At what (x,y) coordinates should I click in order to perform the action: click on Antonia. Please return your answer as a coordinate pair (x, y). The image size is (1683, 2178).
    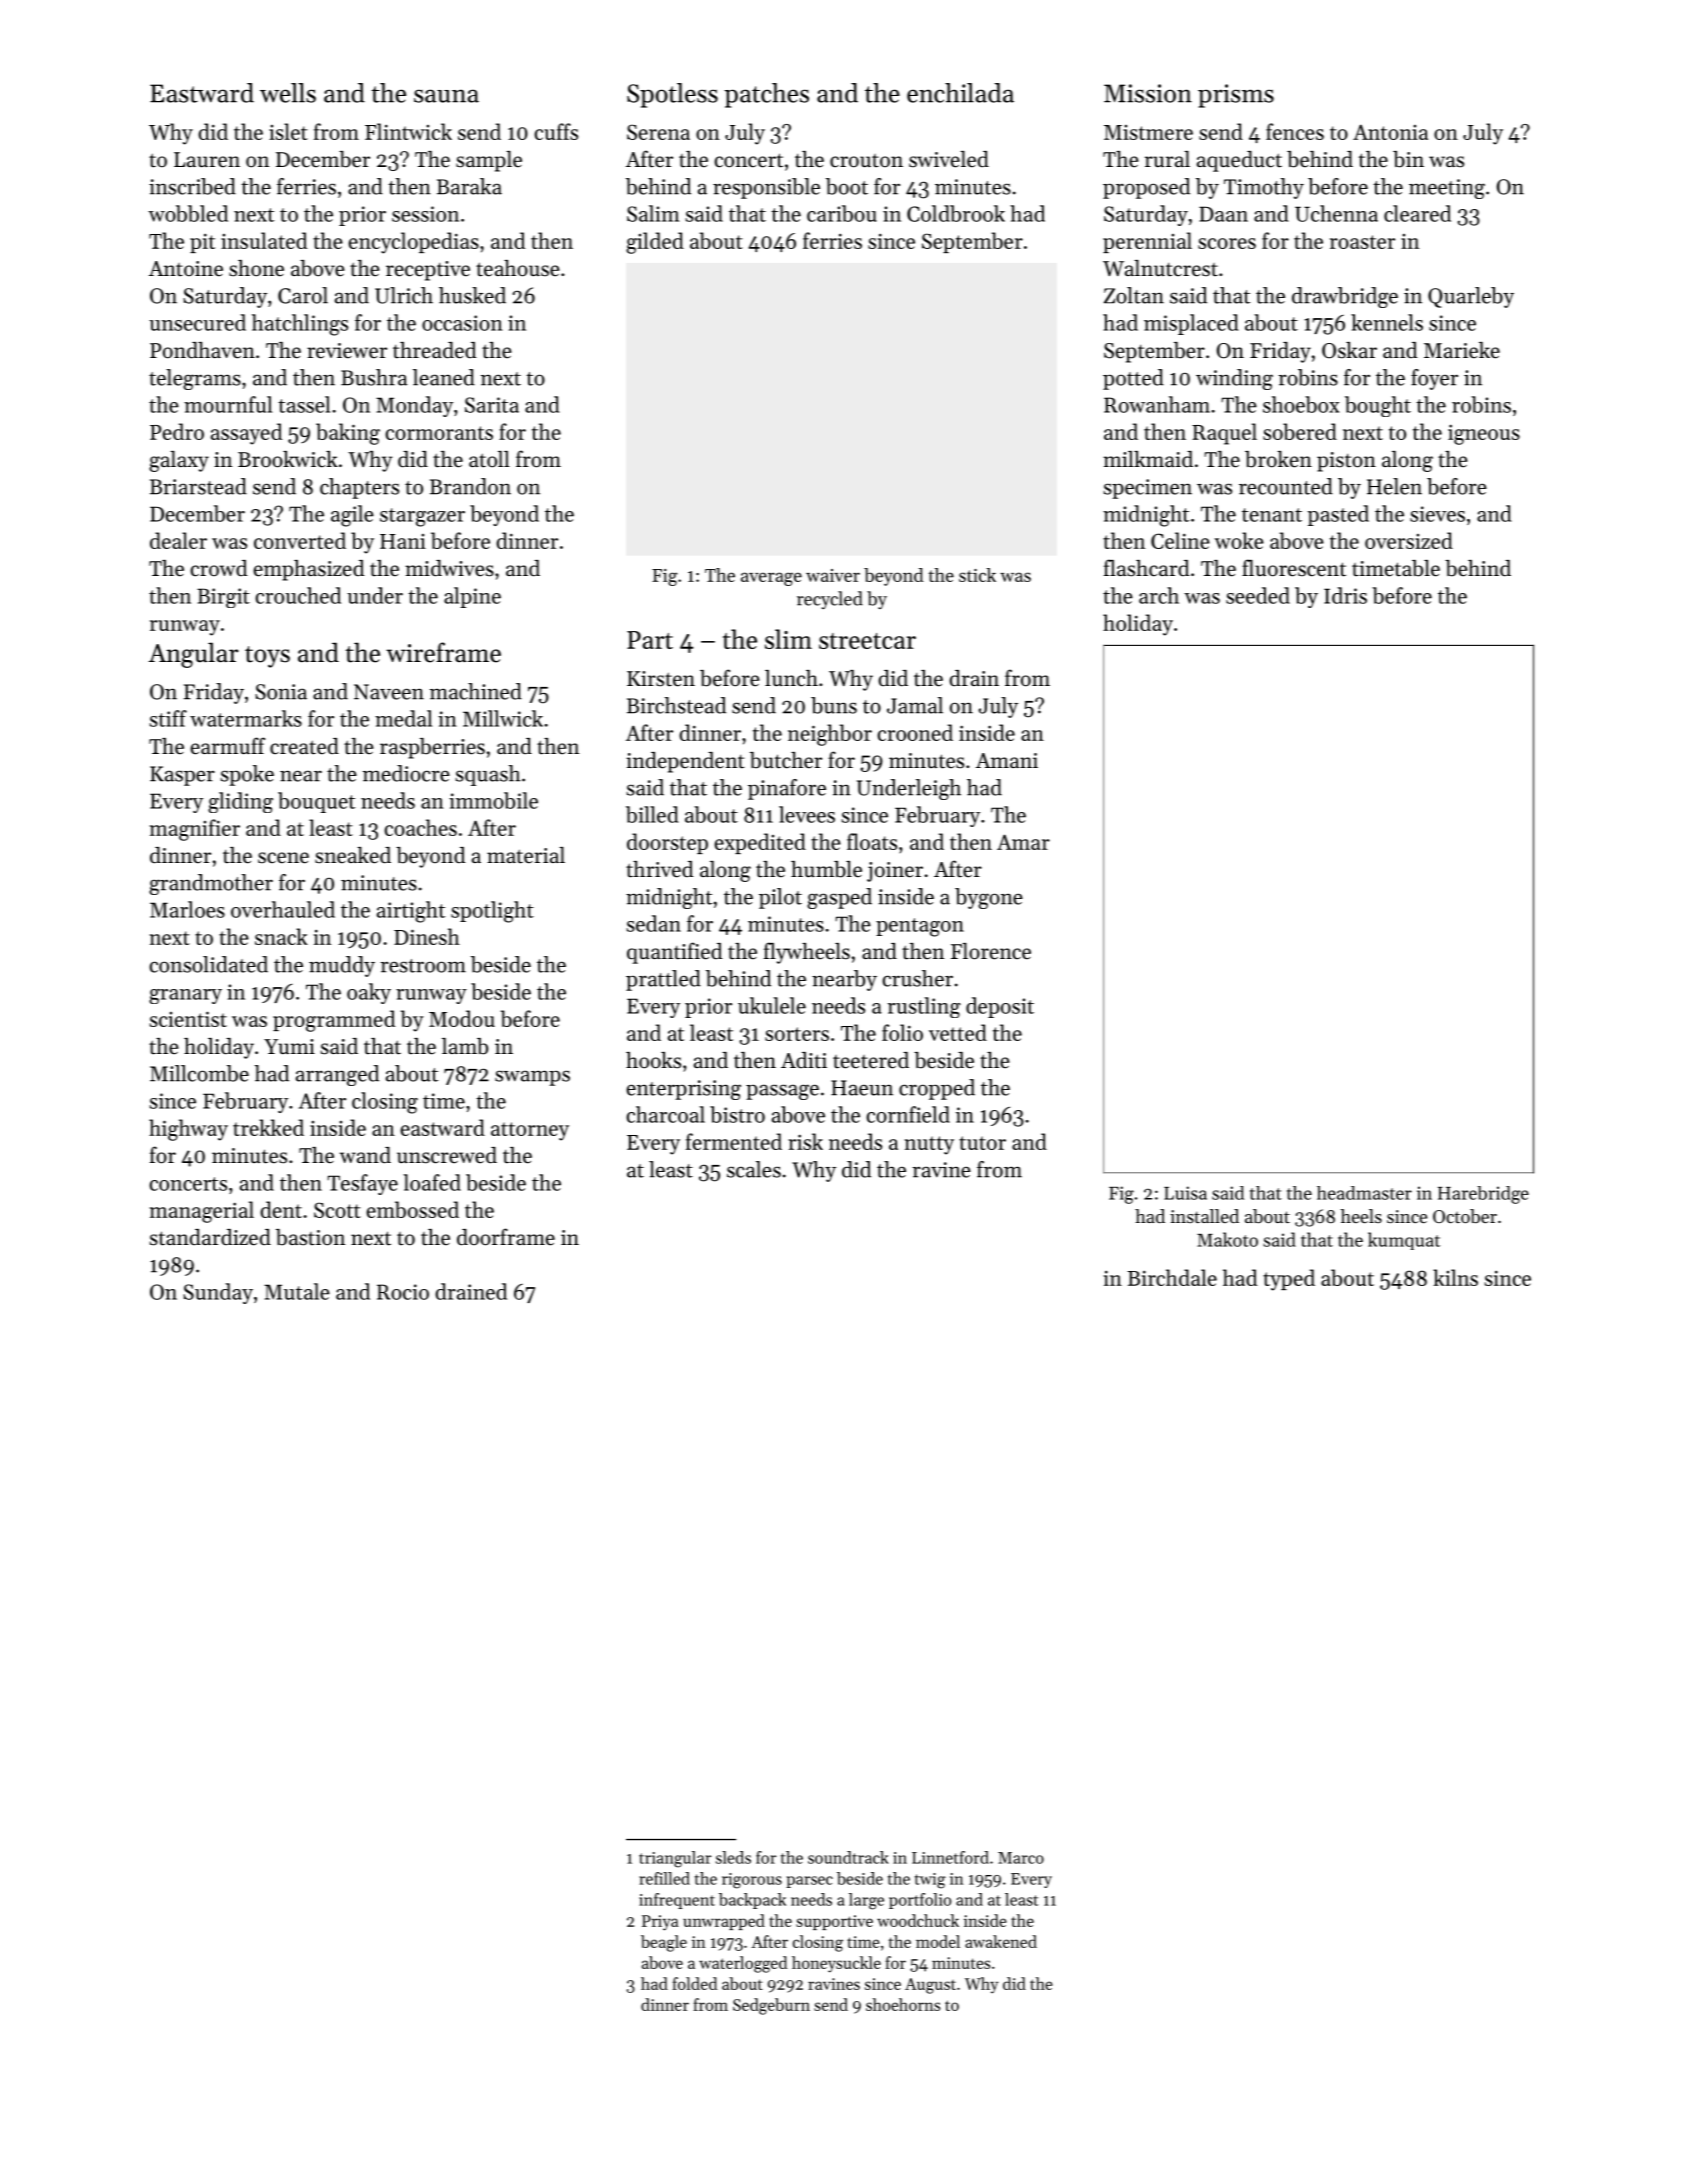
    Looking at the image, I should click on (1390, 132).
